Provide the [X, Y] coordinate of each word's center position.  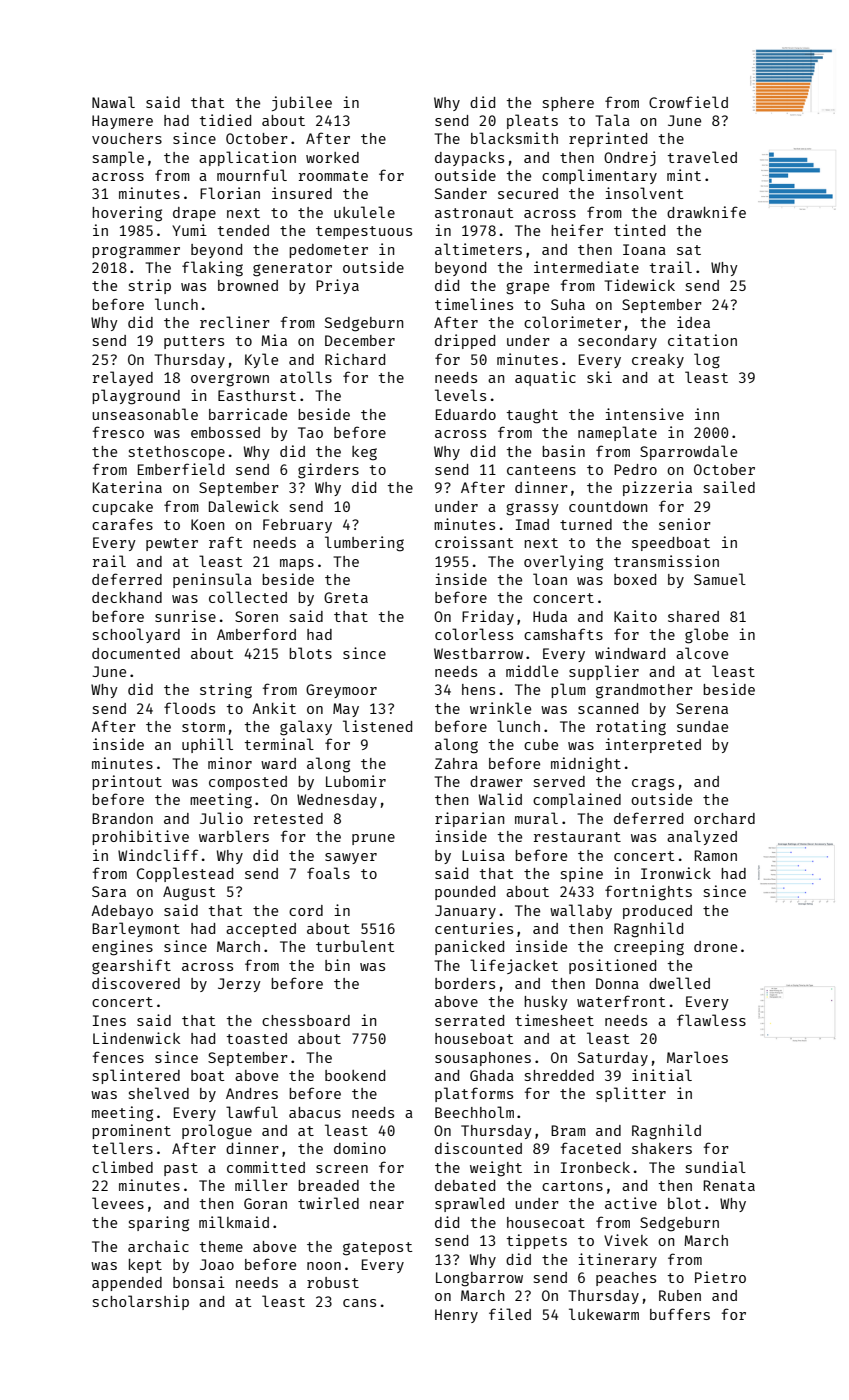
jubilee [302, 103]
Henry [456, 1316]
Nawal [113, 102]
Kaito [635, 616]
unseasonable [145, 414]
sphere [568, 104]
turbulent [355, 946]
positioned [612, 966]
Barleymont [136, 929]
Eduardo [466, 414]
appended [127, 1284]
